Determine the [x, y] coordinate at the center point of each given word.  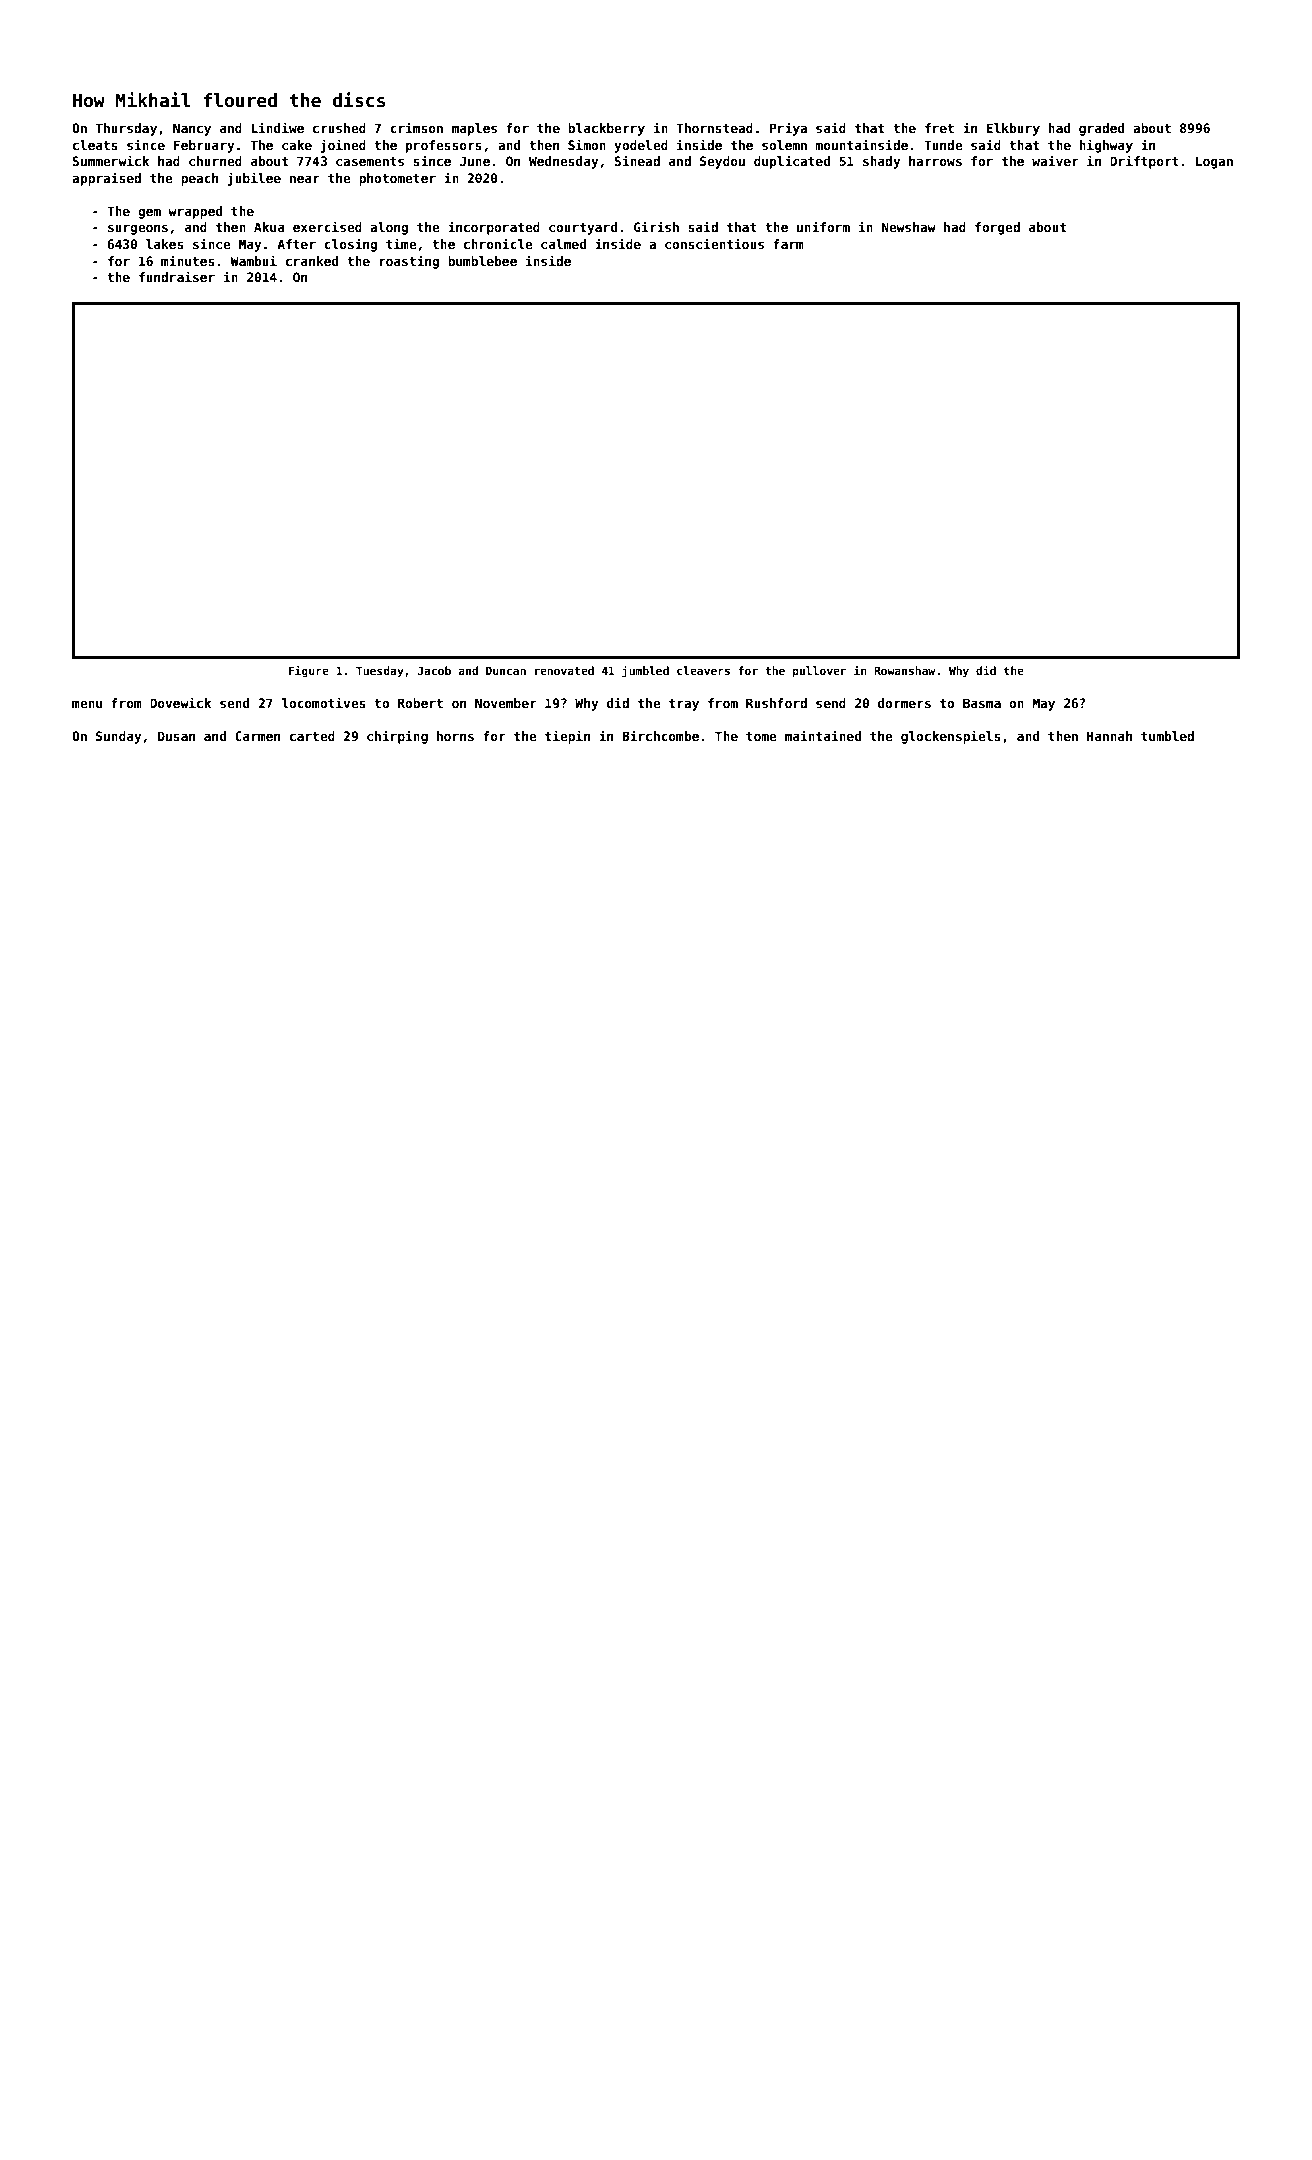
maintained [823, 735]
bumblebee [482, 261]
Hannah [1109, 736]
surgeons [138, 230]
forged [997, 228]
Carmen [257, 736]
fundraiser [177, 276]
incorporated [494, 228]
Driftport [1144, 162]
